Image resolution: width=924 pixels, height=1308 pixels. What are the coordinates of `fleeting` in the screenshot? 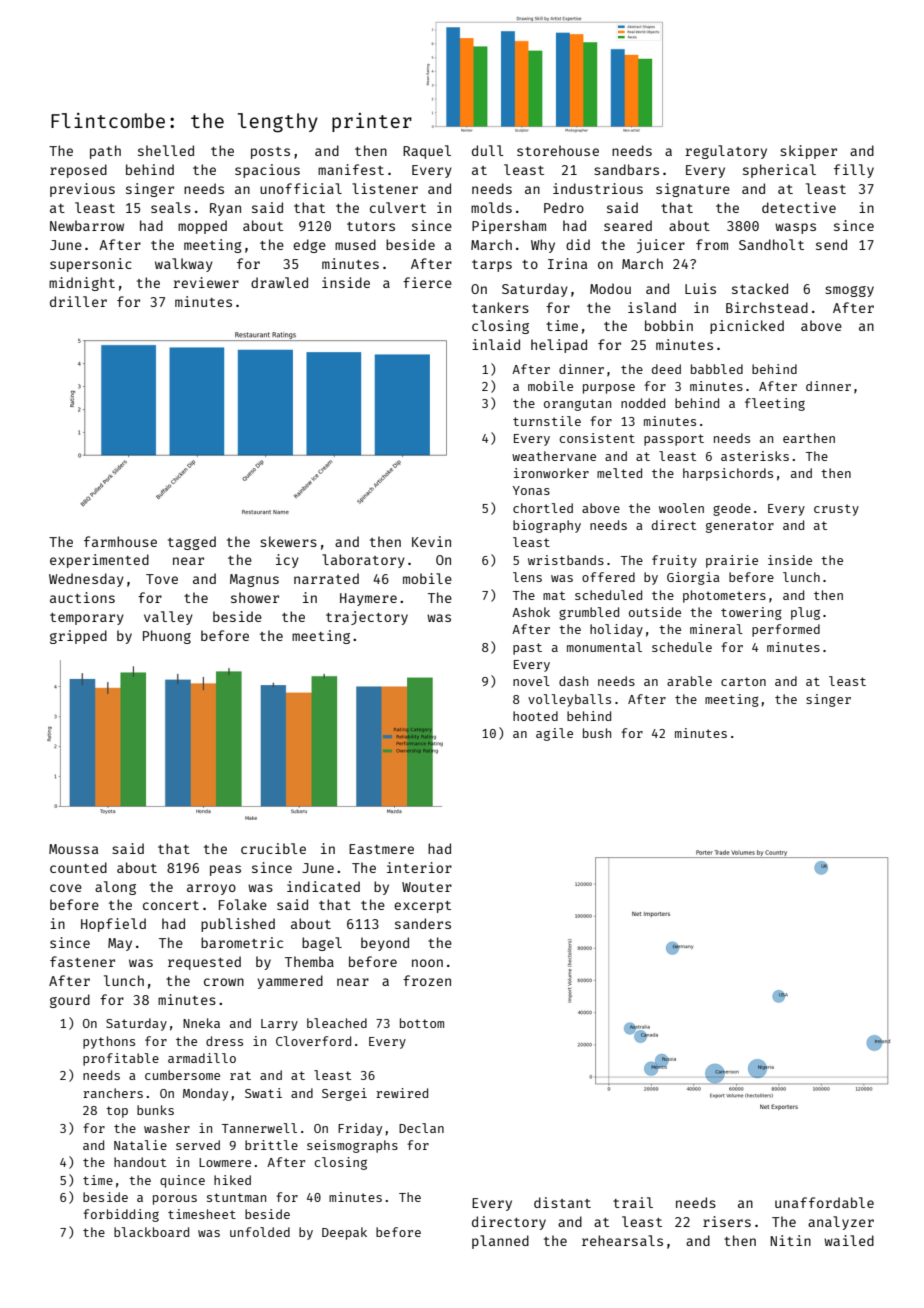 It's located at (775, 404).
